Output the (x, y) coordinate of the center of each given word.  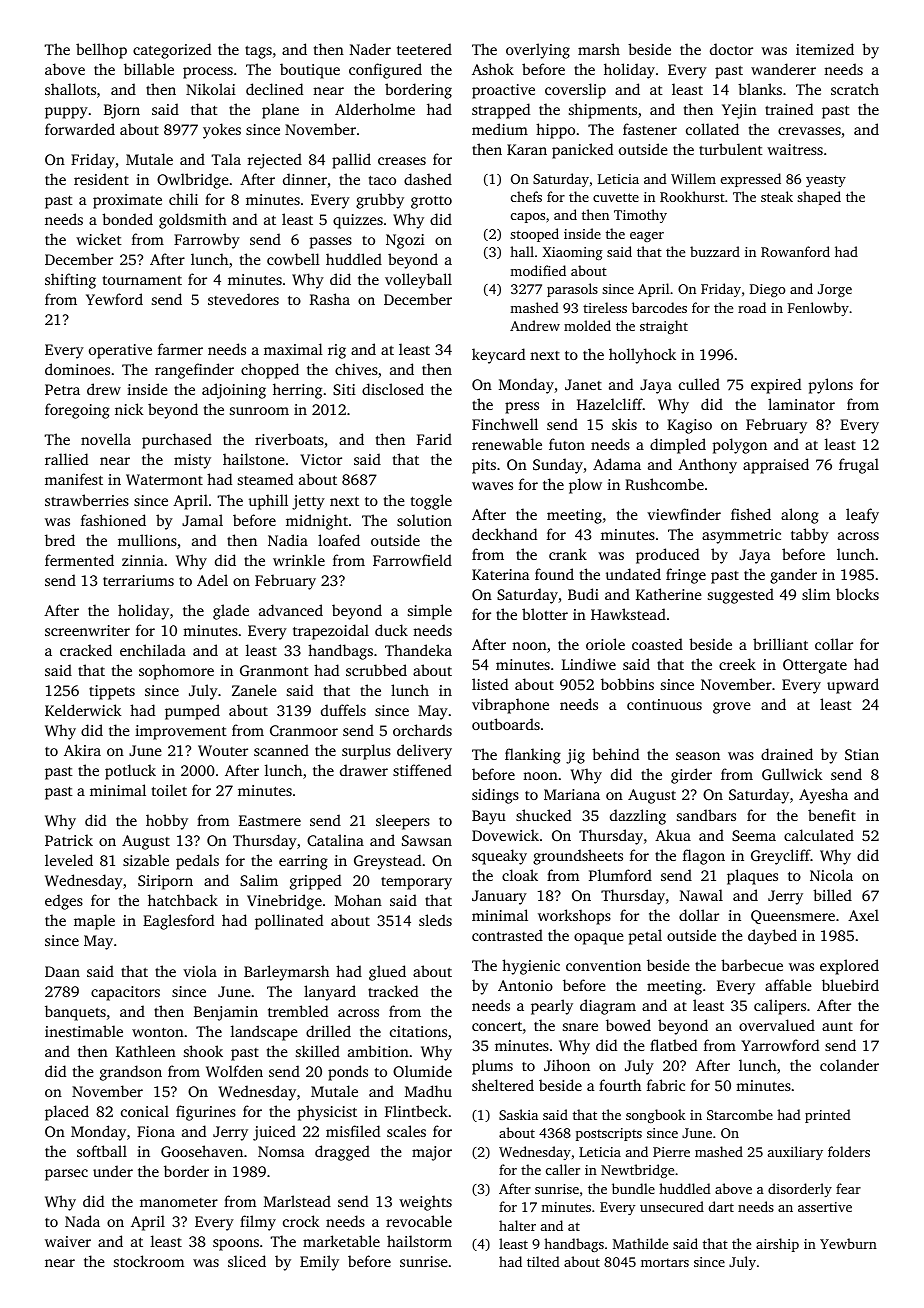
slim (816, 594)
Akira (82, 750)
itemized (825, 49)
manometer (179, 1202)
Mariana (572, 794)
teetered (424, 49)
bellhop (101, 51)
